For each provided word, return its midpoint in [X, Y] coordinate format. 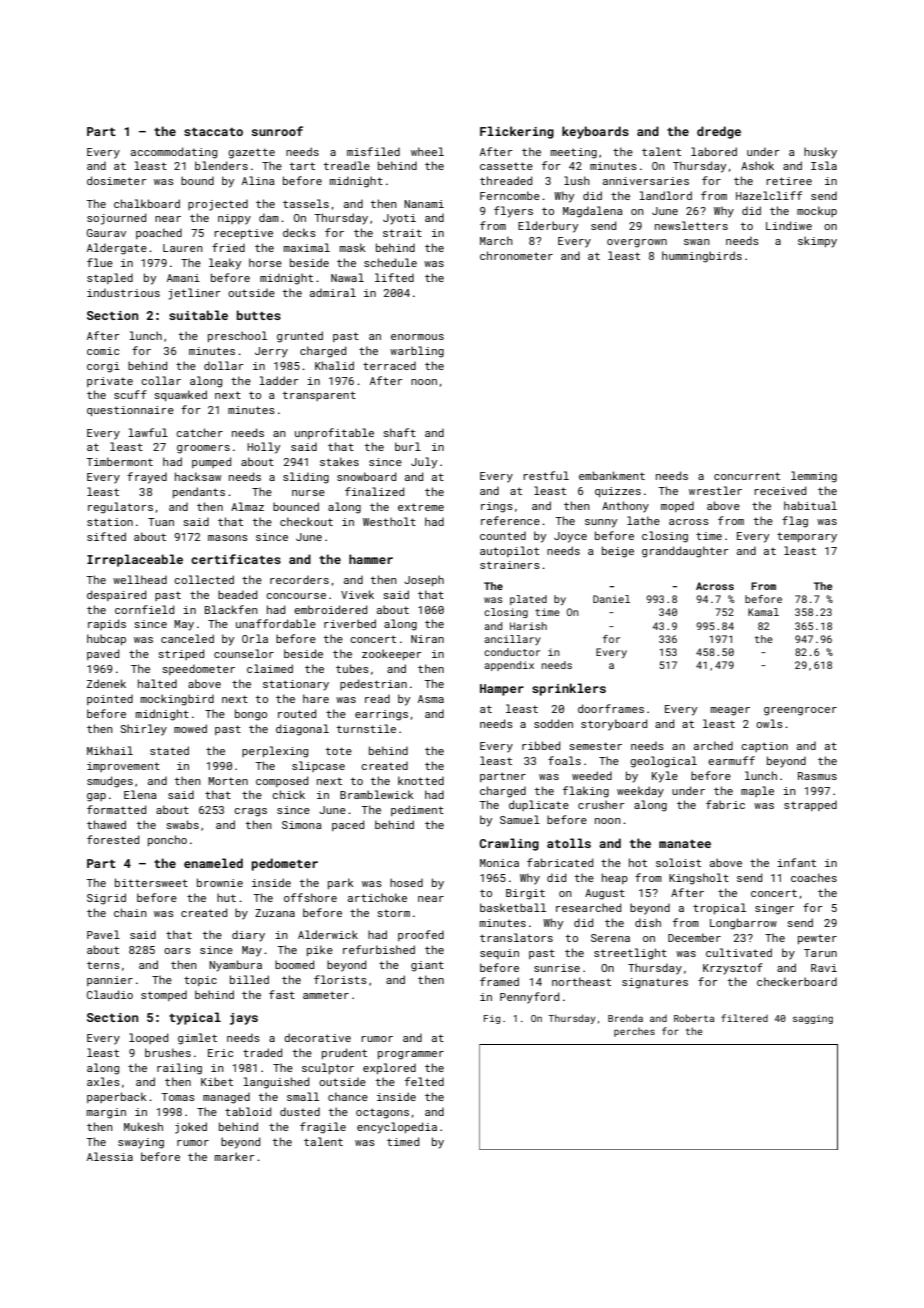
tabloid [248, 1111]
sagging [813, 1019]
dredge [719, 132]
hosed [406, 882]
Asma [431, 699]
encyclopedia [397, 1128]
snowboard [366, 476]
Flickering [517, 132]
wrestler [715, 490]
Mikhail [110, 750]
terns [103, 965]
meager [730, 711]
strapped [810, 805]
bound [197, 180]
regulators [120, 508]
